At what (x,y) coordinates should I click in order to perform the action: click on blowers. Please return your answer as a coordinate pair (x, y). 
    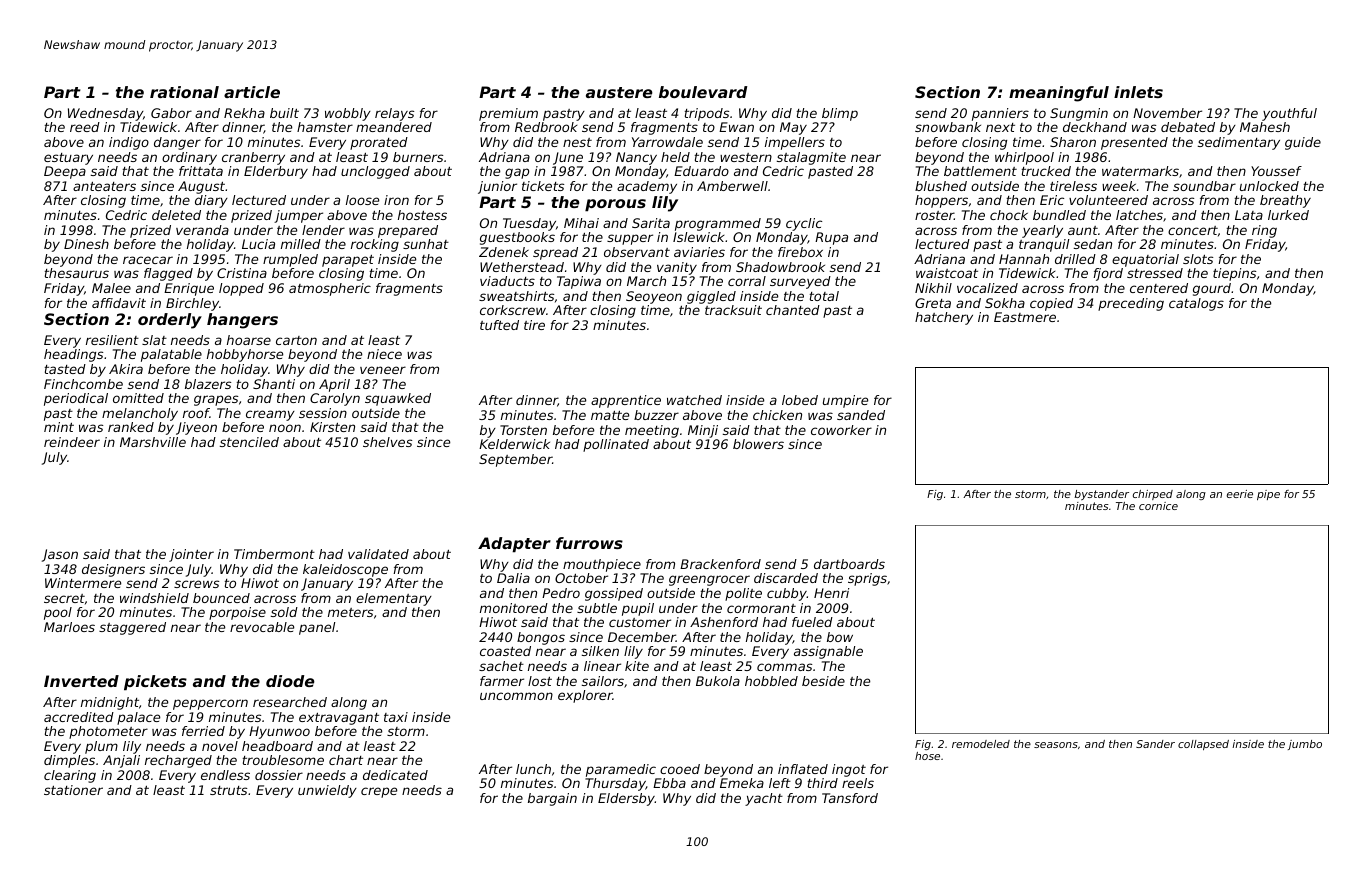
    Looking at the image, I should click on (758, 444).
